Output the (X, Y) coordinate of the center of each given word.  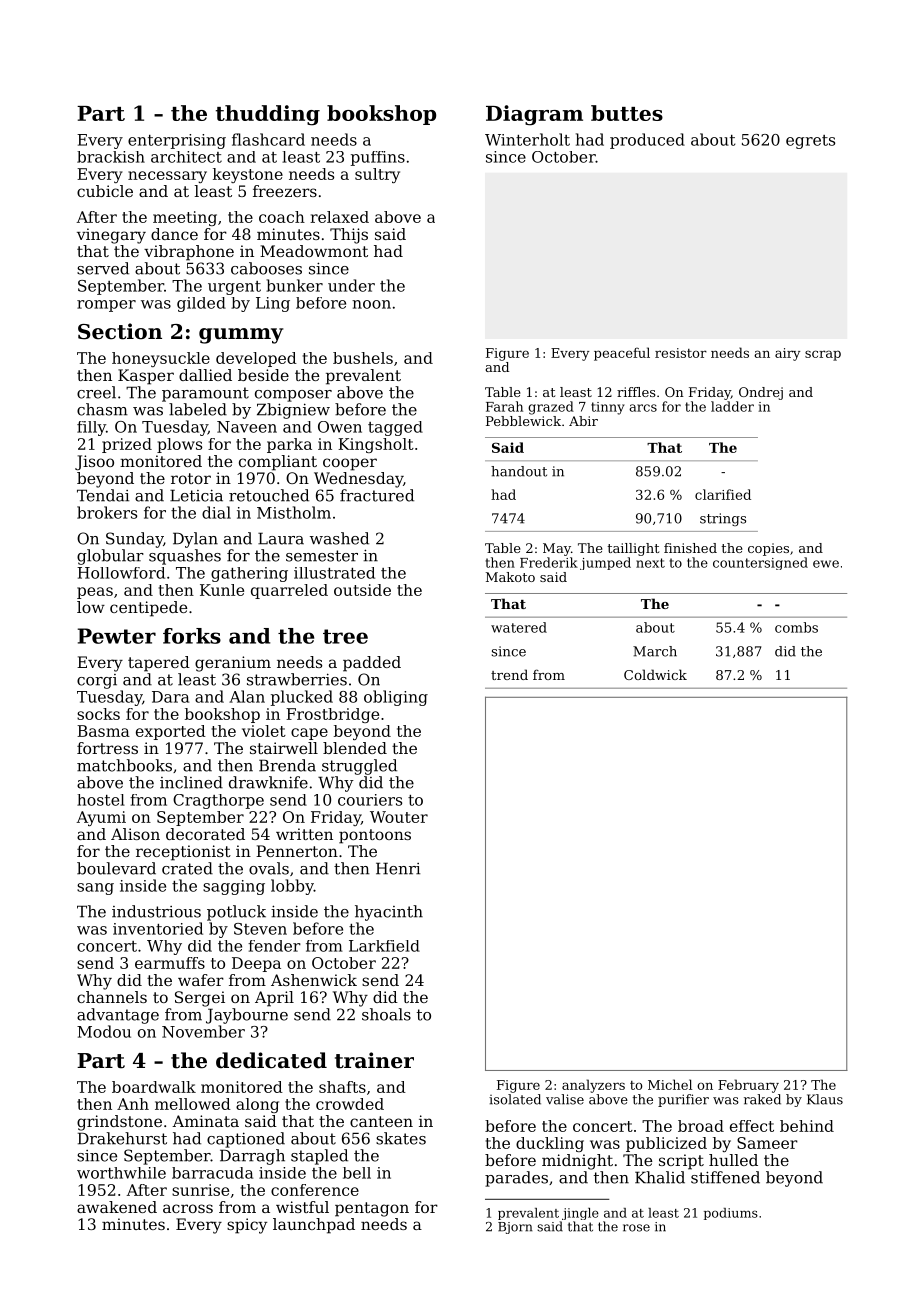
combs (796, 627)
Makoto (510, 577)
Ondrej (761, 393)
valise (565, 1099)
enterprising (177, 141)
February (748, 1086)
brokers (107, 512)
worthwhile (121, 1173)
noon (371, 304)
